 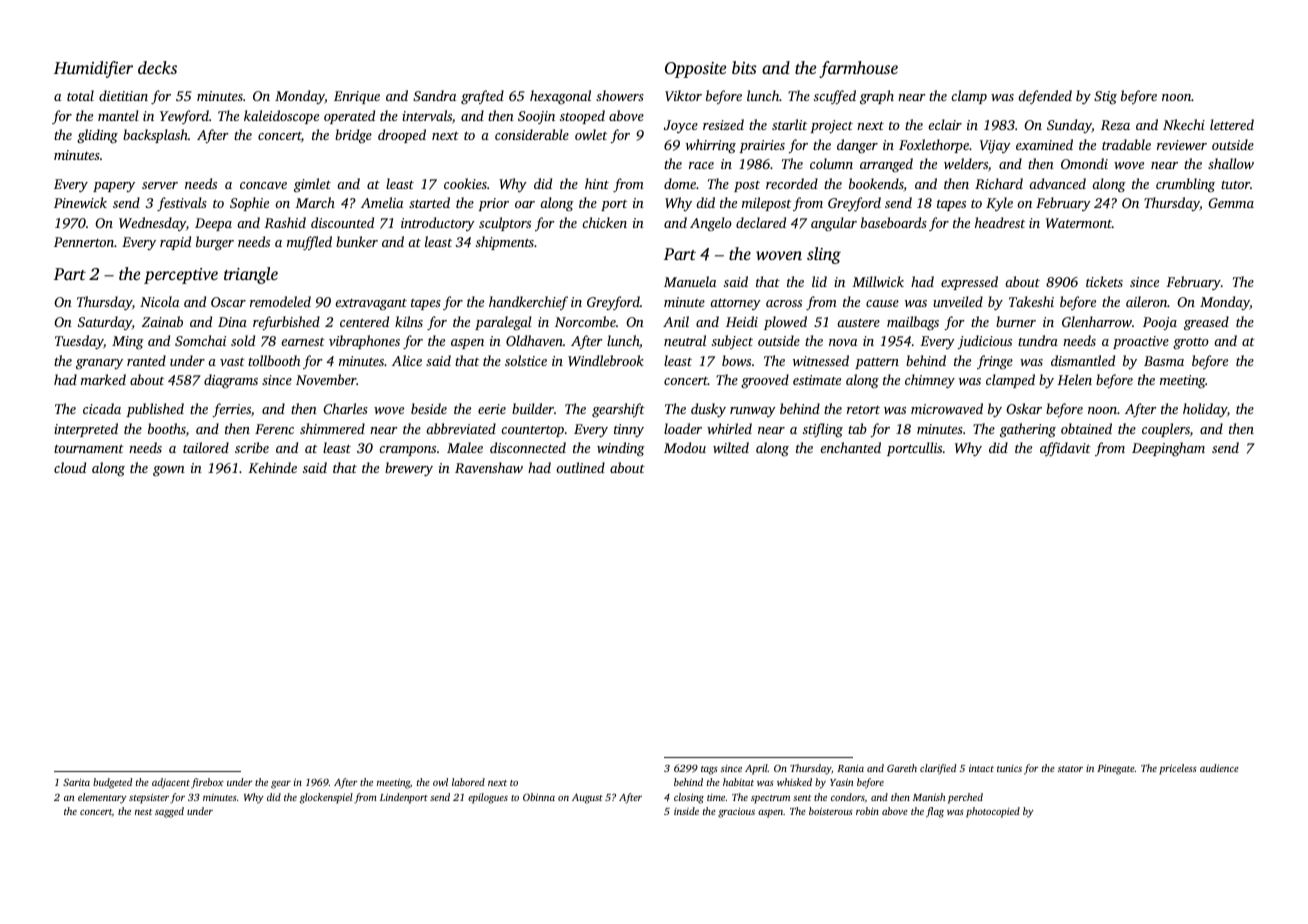 I want to click on column, so click(x=831, y=163).
